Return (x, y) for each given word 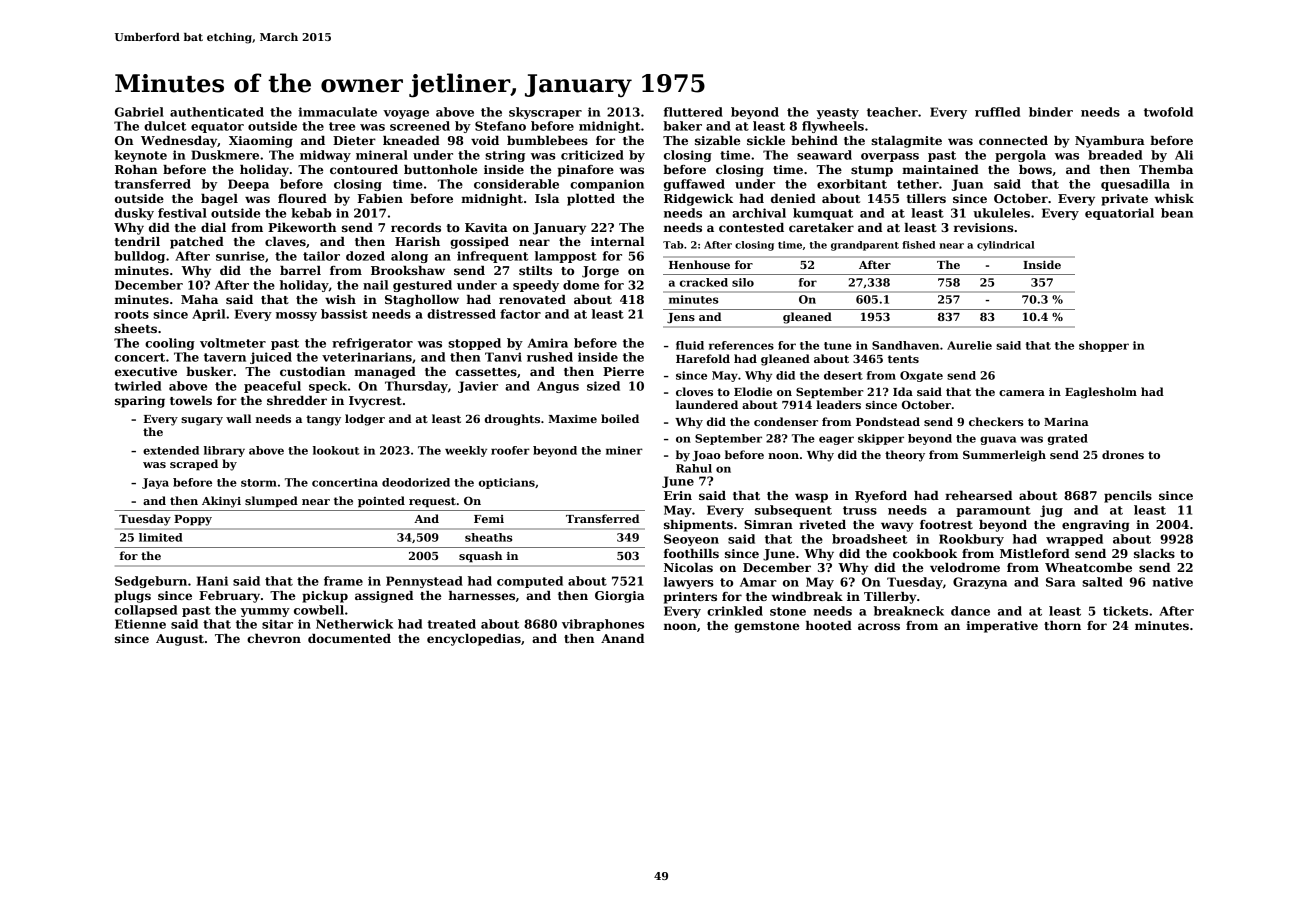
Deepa (248, 185)
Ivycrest (375, 402)
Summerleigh (1004, 456)
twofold (1168, 112)
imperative (1002, 627)
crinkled (735, 611)
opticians (507, 483)
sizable (717, 140)
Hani (212, 581)
